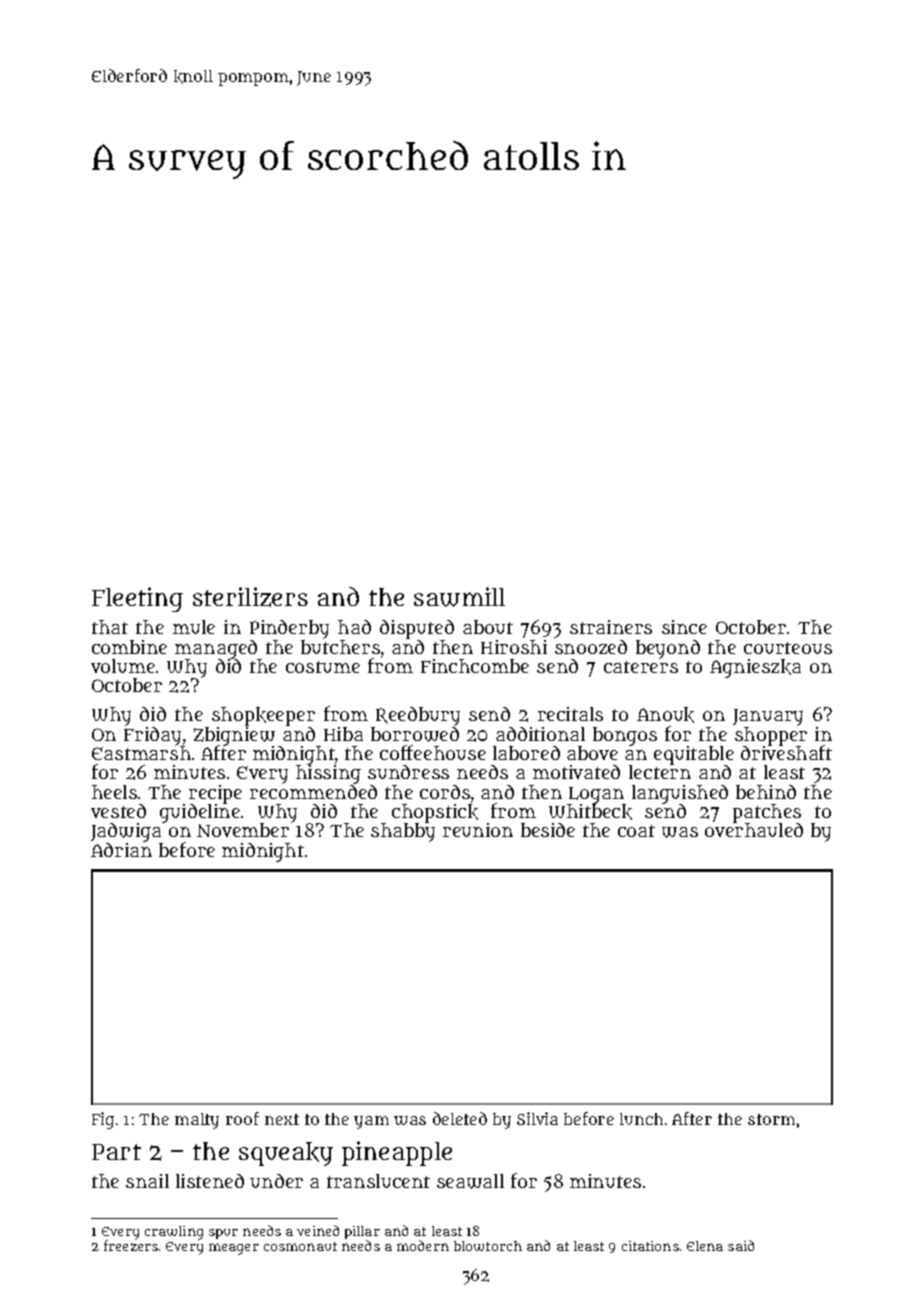  I want to click on sawmill, so click(459, 597).
